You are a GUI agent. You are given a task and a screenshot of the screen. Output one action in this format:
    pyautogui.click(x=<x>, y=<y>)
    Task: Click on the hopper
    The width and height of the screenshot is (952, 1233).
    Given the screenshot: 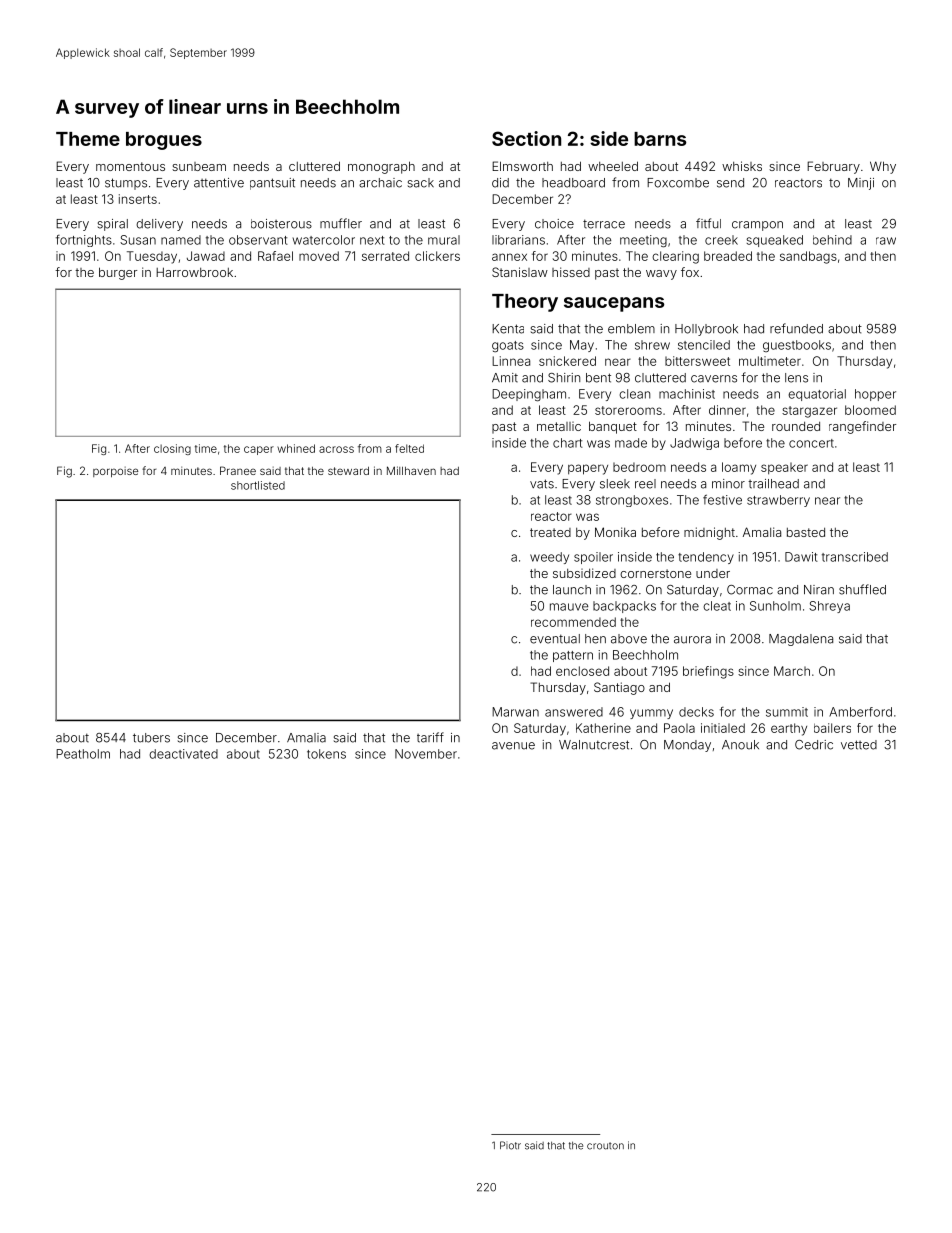 What is the action you would take?
    pyautogui.click(x=875, y=395)
